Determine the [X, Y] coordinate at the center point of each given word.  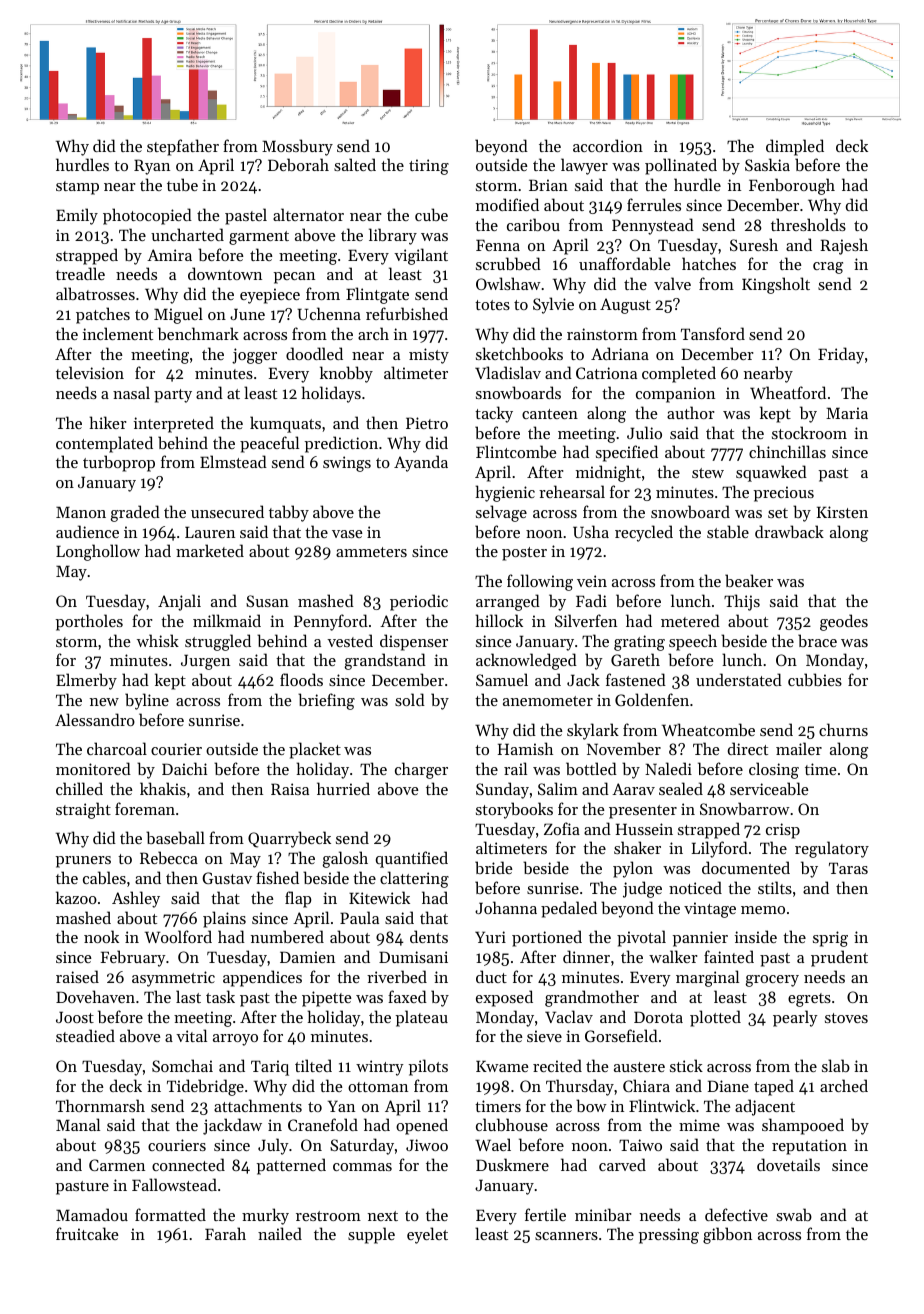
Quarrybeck [289, 839]
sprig [830, 939]
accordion [608, 145]
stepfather [183, 147]
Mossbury [297, 147]
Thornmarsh [100, 1105]
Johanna [506, 907]
